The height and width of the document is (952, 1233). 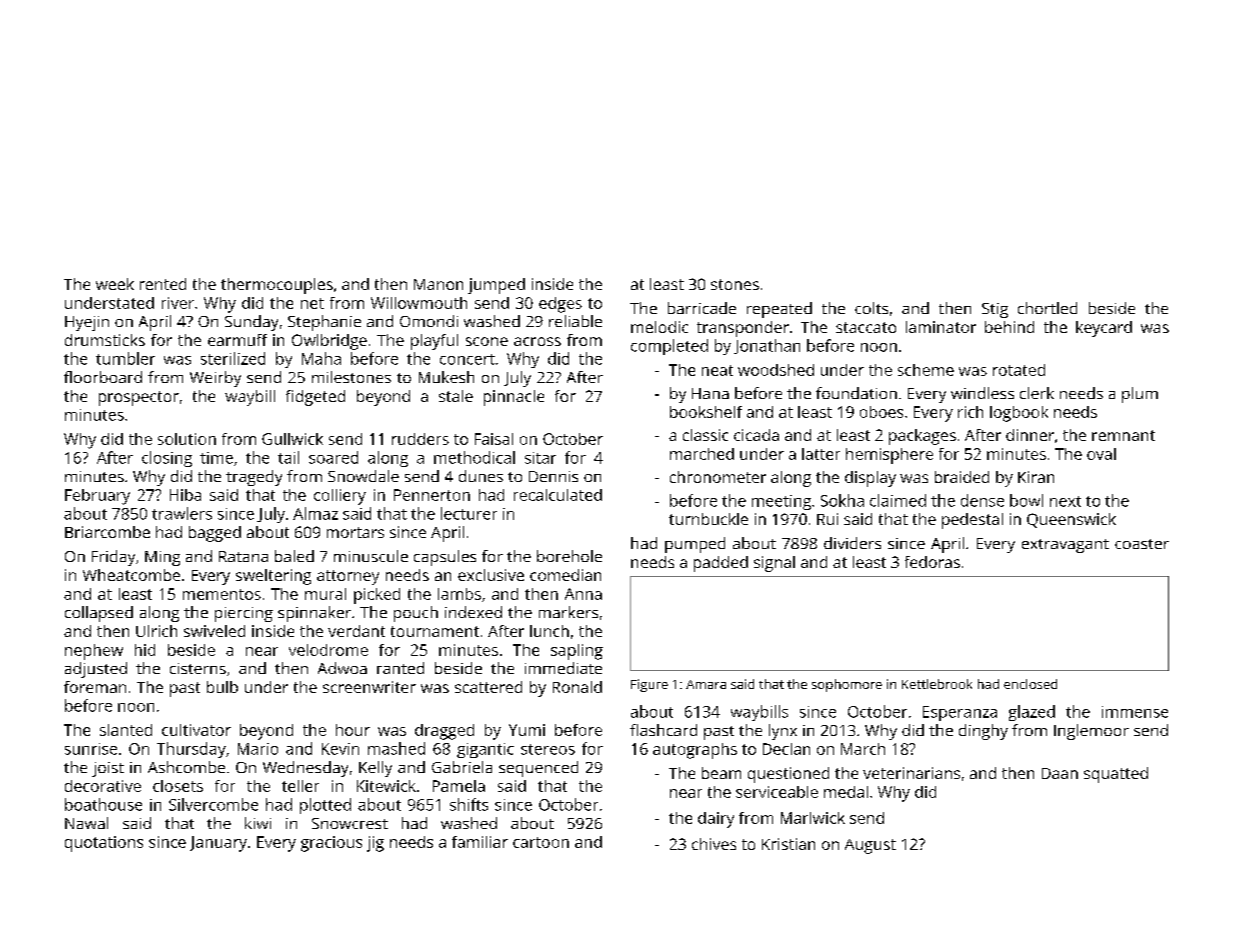 What do you see at coordinates (1091, 732) in the document?
I see `Inglemoor` at bounding box center [1091, 732].
